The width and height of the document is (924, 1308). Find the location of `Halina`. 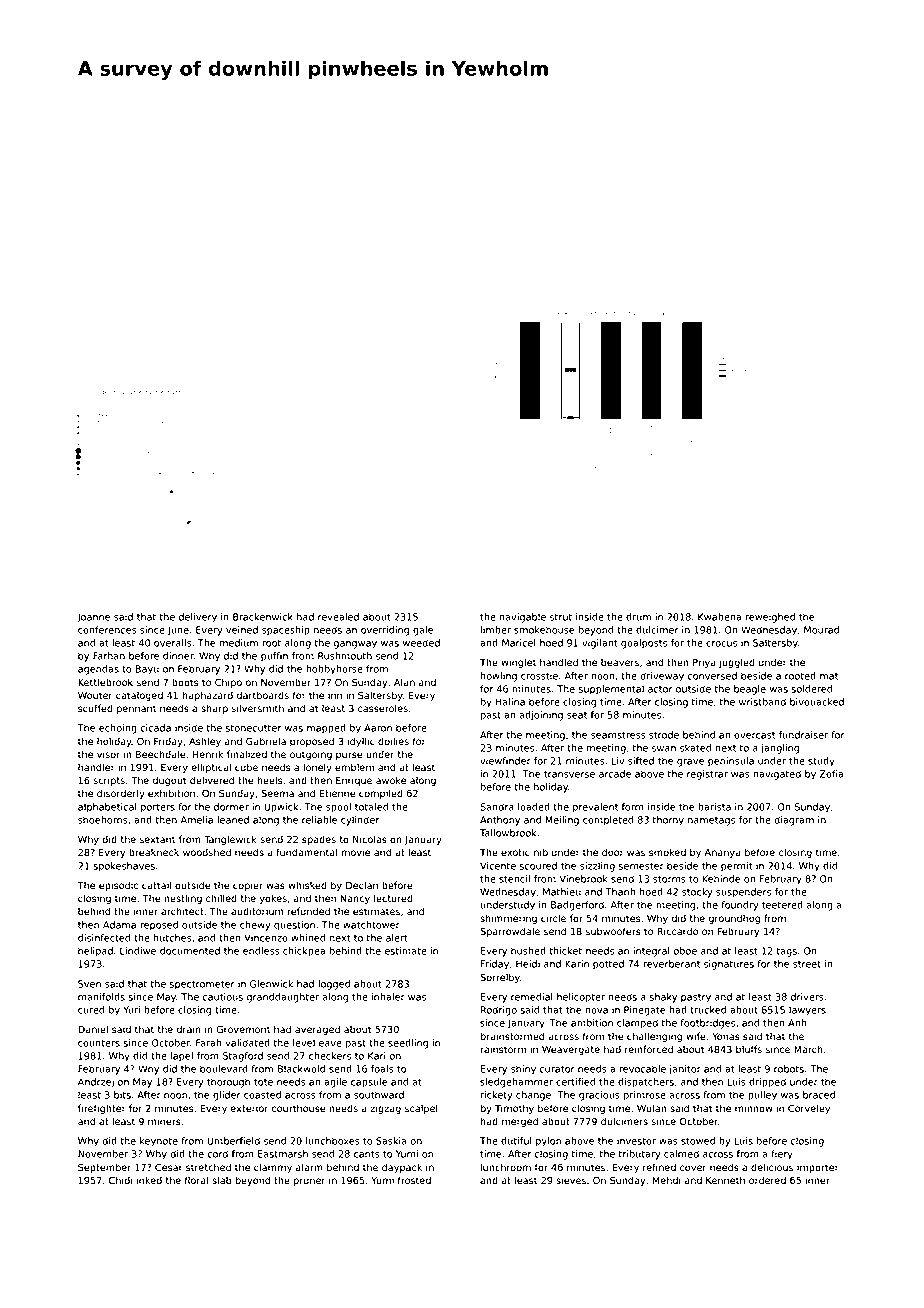

Halina is located at coordinates (510, 702).
